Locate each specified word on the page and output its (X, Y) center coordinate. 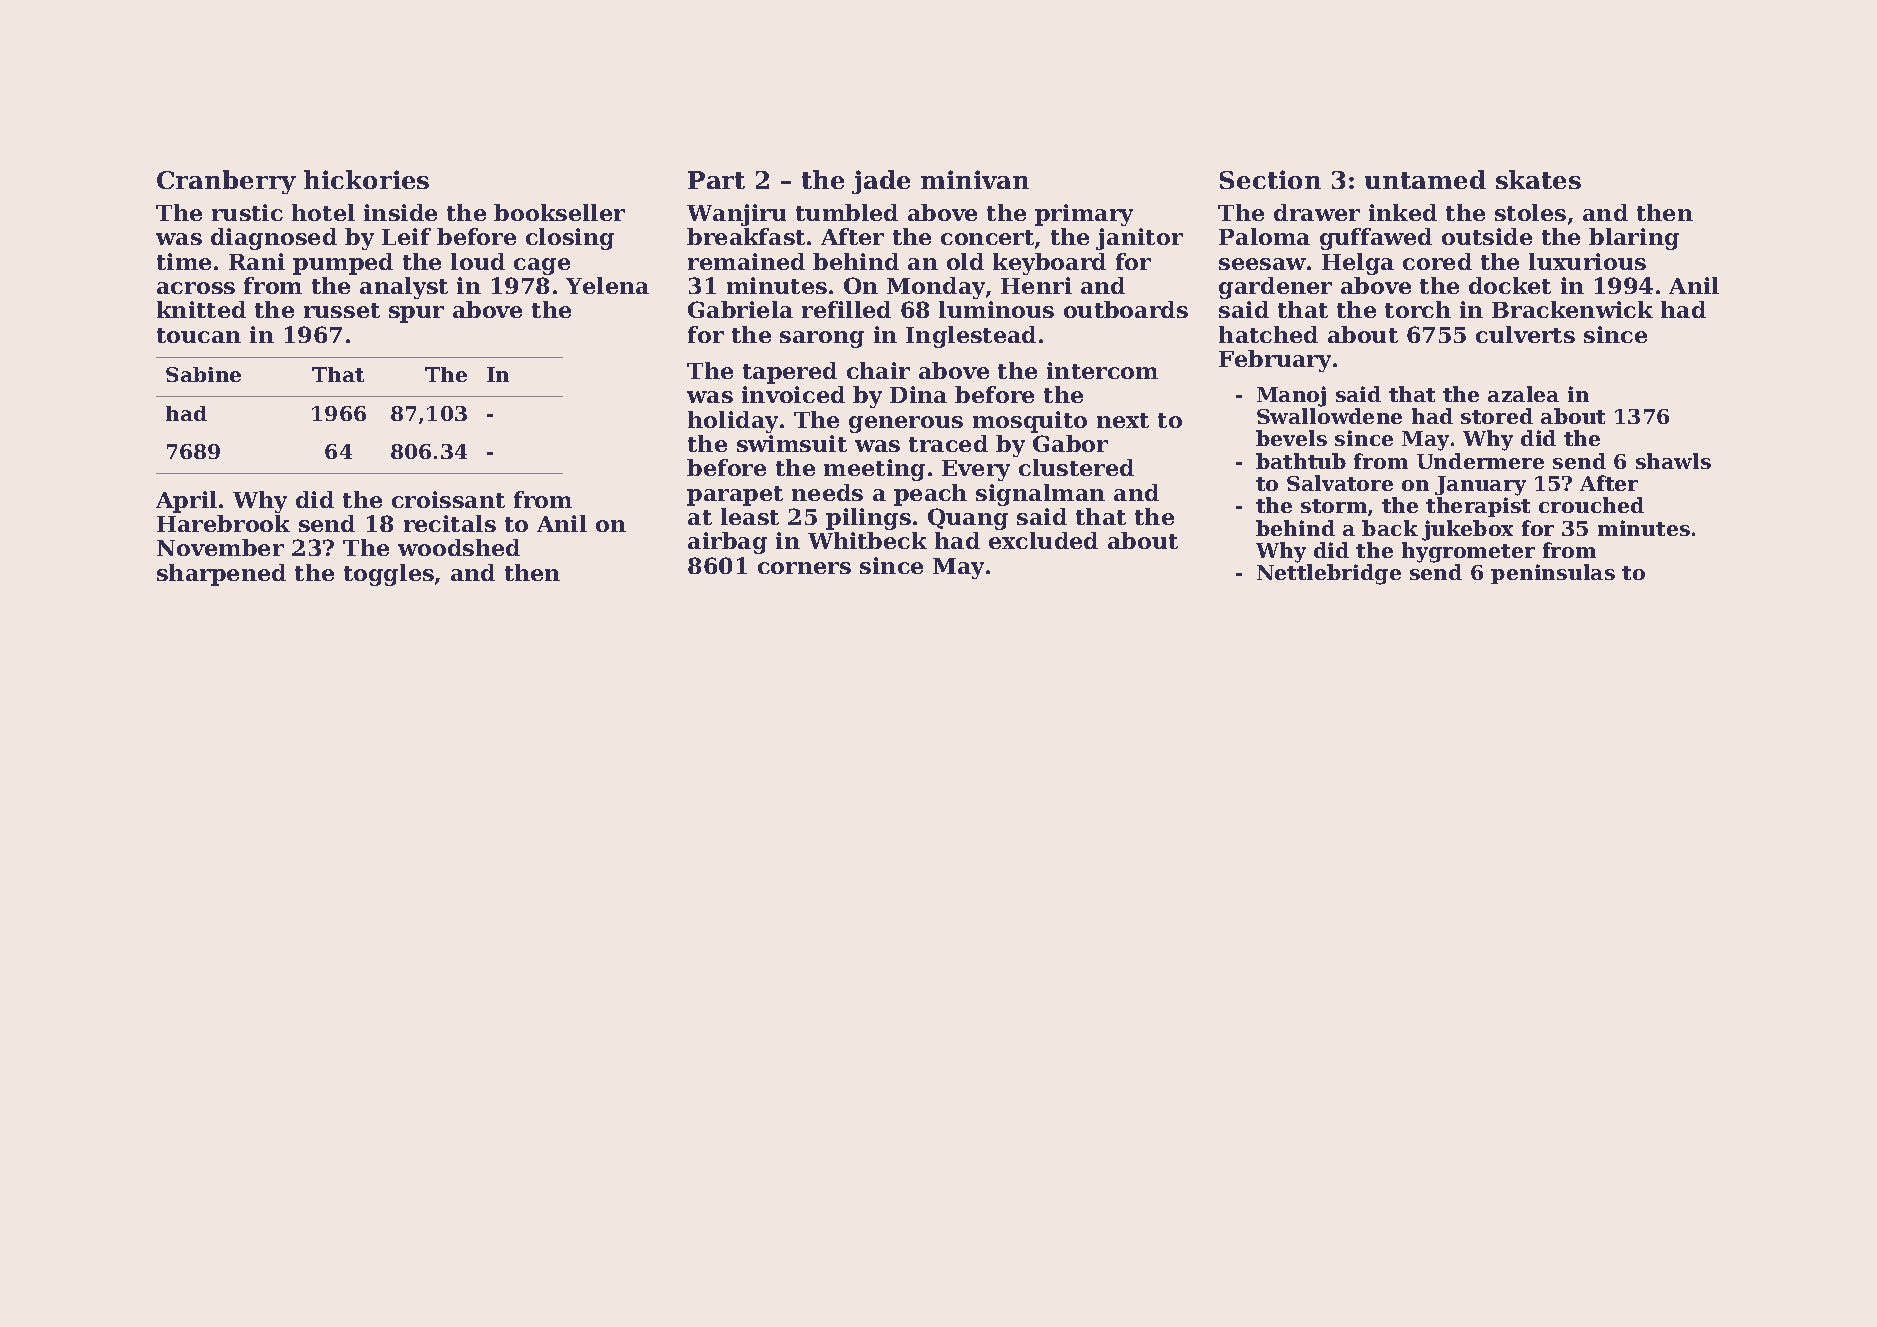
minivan (975, 179)
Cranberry (226, 182)
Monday (936, 288)
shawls (1673, 461)
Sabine (203, 374)
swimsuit (792, 443)
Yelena (607, 285)
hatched (1268, 334)
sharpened (221, 575)
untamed (1425, 179)
